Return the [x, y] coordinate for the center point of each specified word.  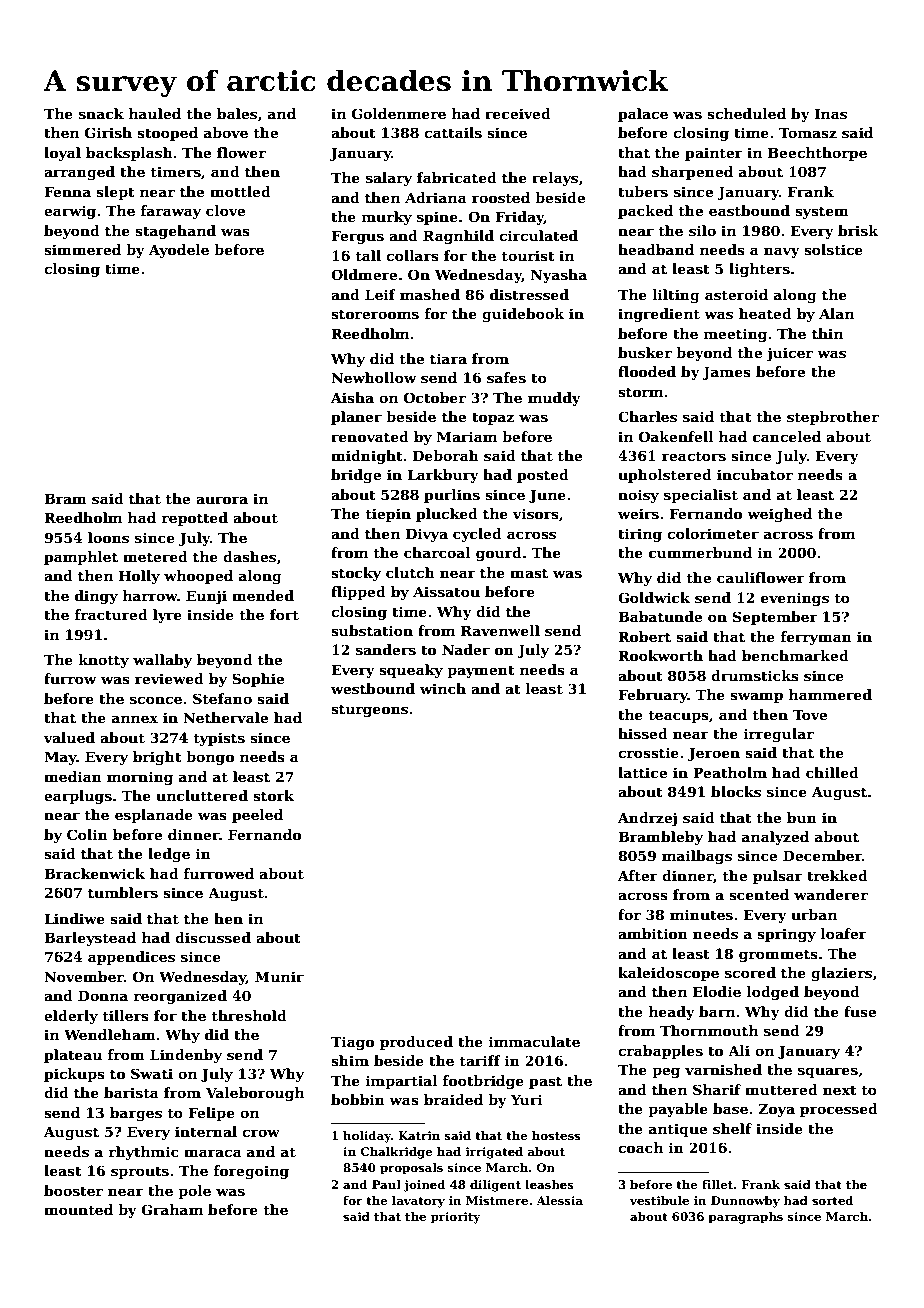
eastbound [749, 210]
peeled [257, 816]
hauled [155, 113]
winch [443, 688]
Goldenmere [399, 113]
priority [456, 1218]
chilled [832, 772]
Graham [172, 1209]
